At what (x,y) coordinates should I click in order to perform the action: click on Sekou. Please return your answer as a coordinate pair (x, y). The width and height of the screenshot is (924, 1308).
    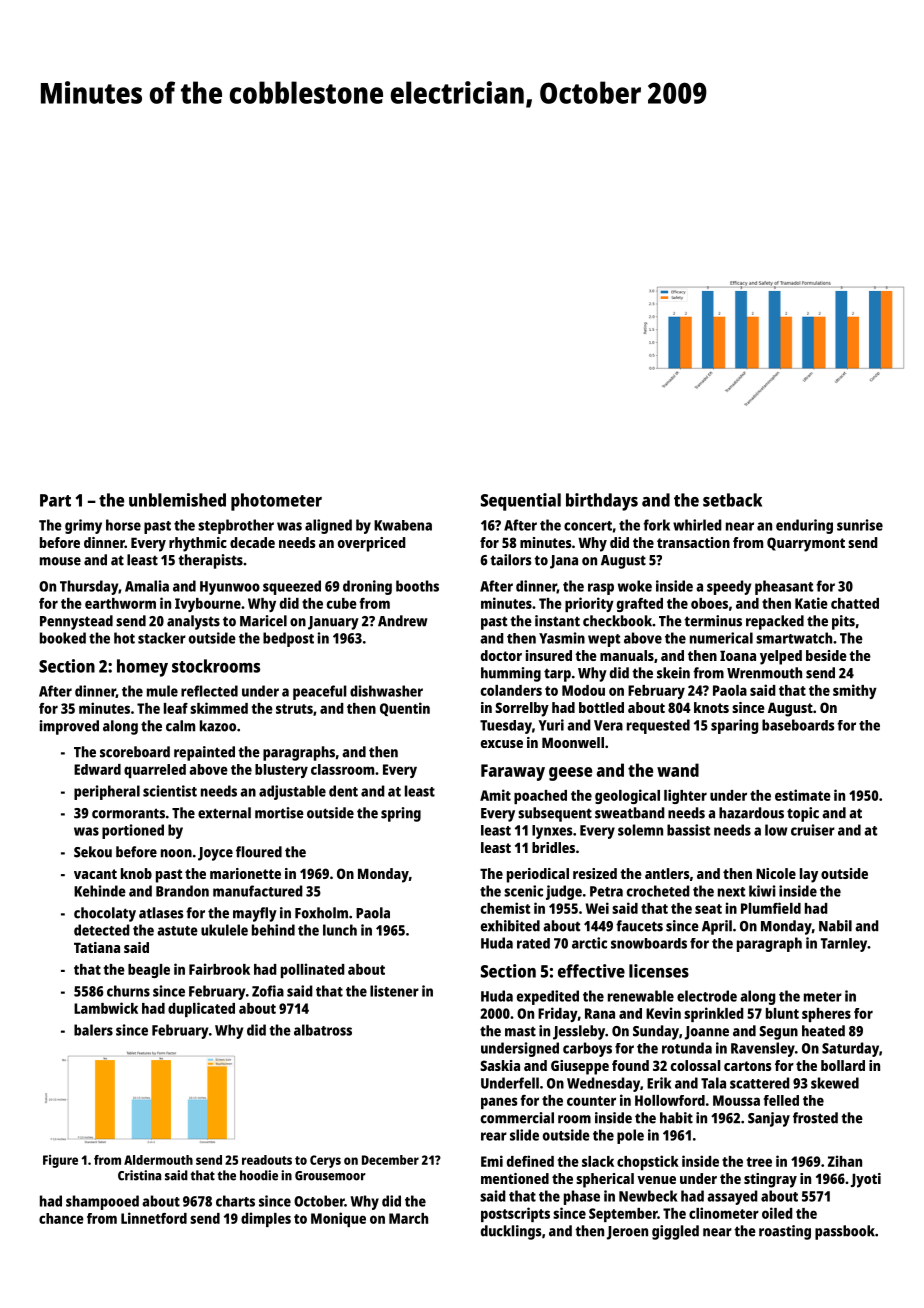
    Looking at the image, I should click on (93, 852).
